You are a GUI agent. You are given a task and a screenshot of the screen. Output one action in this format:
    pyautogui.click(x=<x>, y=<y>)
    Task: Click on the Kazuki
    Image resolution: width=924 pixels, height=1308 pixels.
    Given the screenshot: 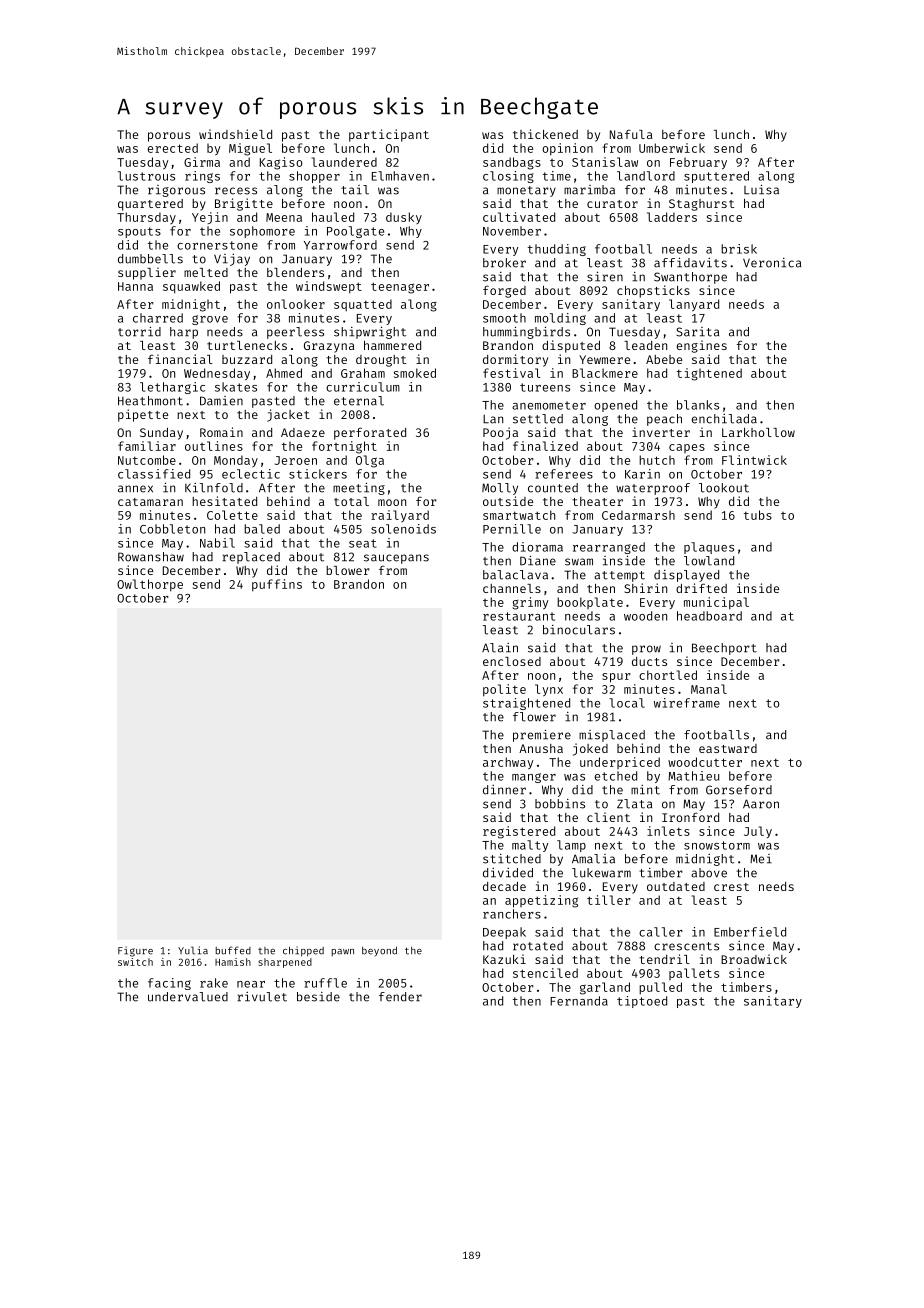 What is the action you would take?
    pyautogui.click(x=504, y=959)
